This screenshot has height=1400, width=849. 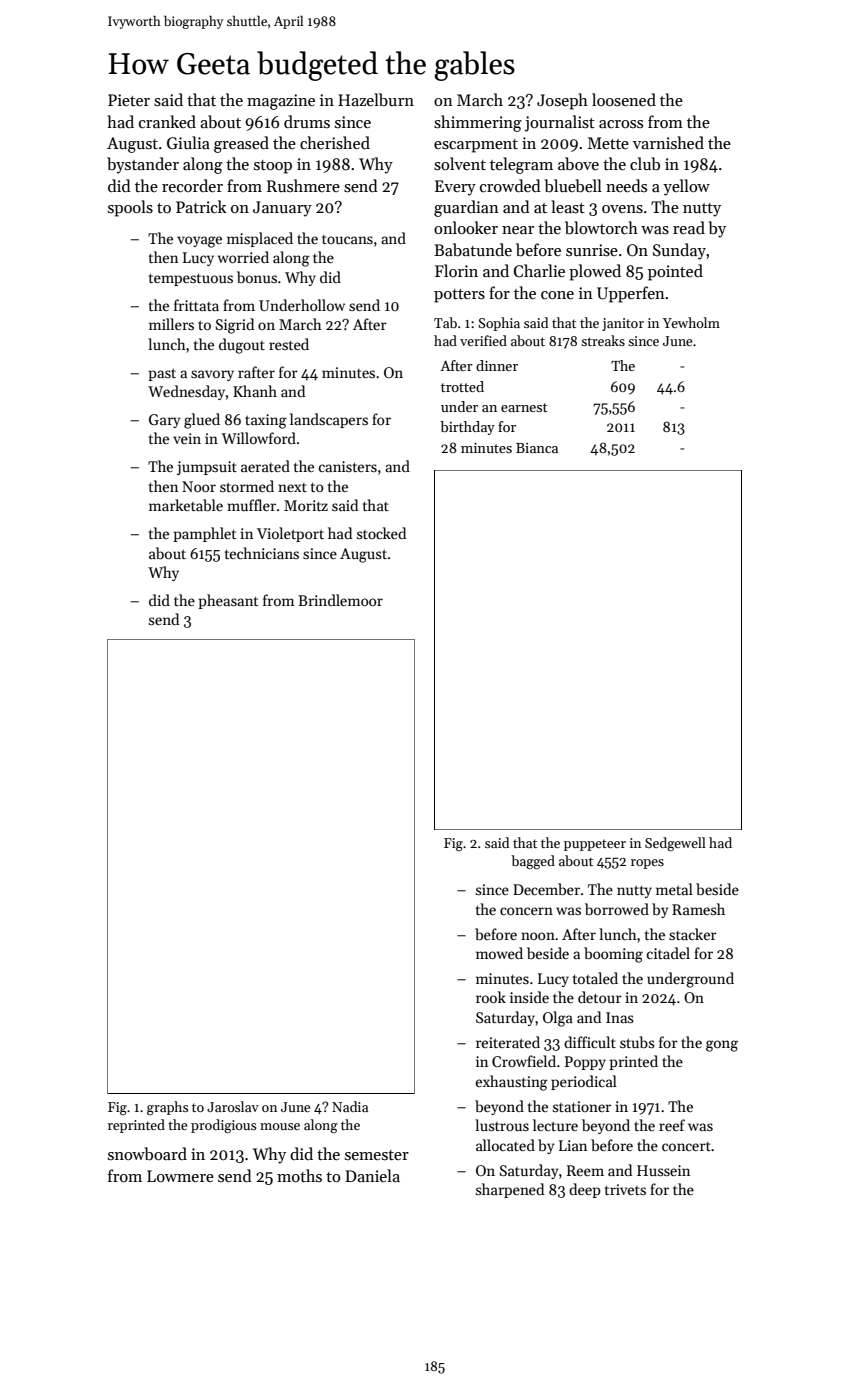 What do you see at coordinates (180, 1176) in the screenshot?
I see `Lowmere` at bounding box center [180, 1176].
